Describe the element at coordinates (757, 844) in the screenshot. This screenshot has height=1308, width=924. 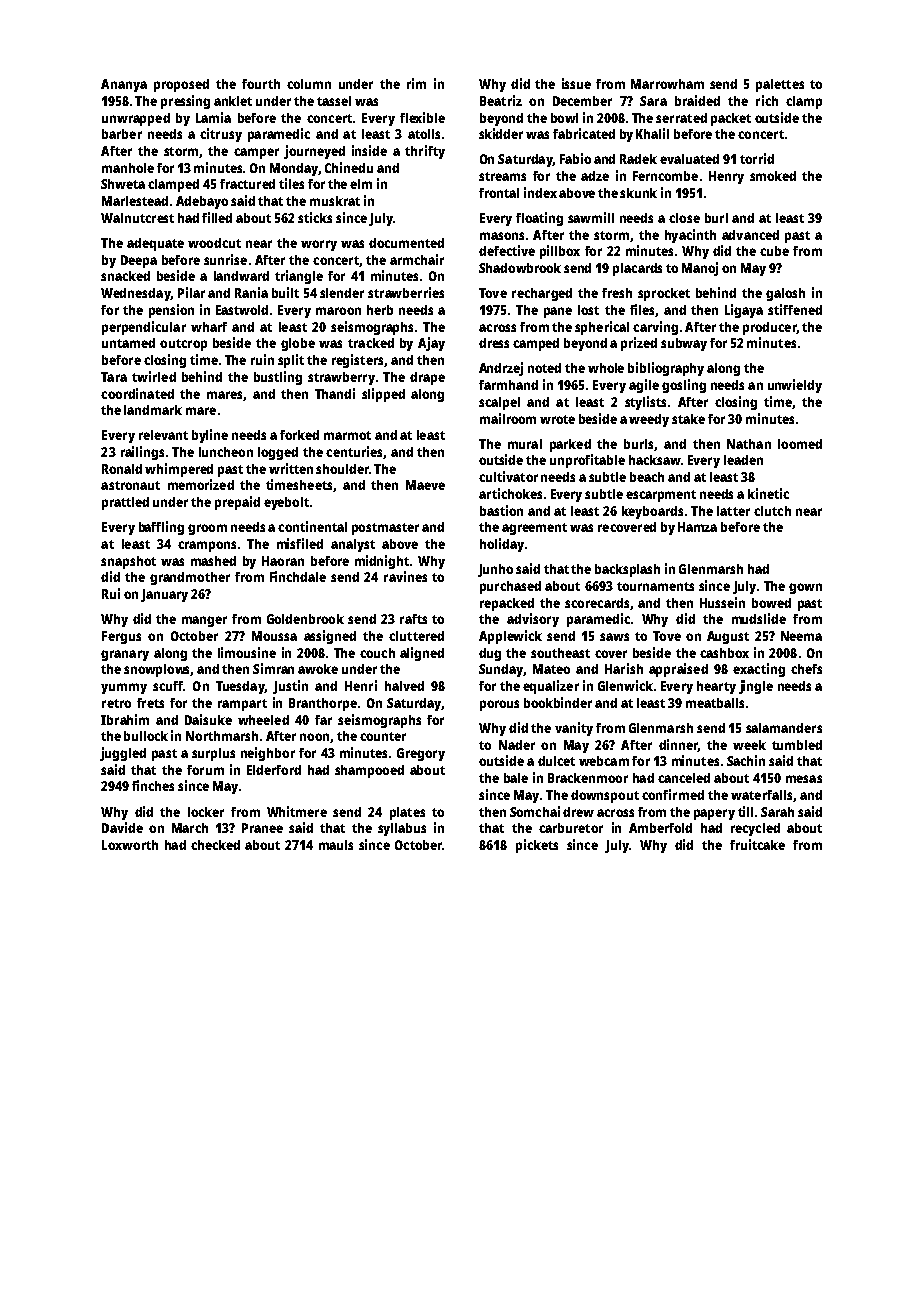
I see `fruitcake` at that location.
